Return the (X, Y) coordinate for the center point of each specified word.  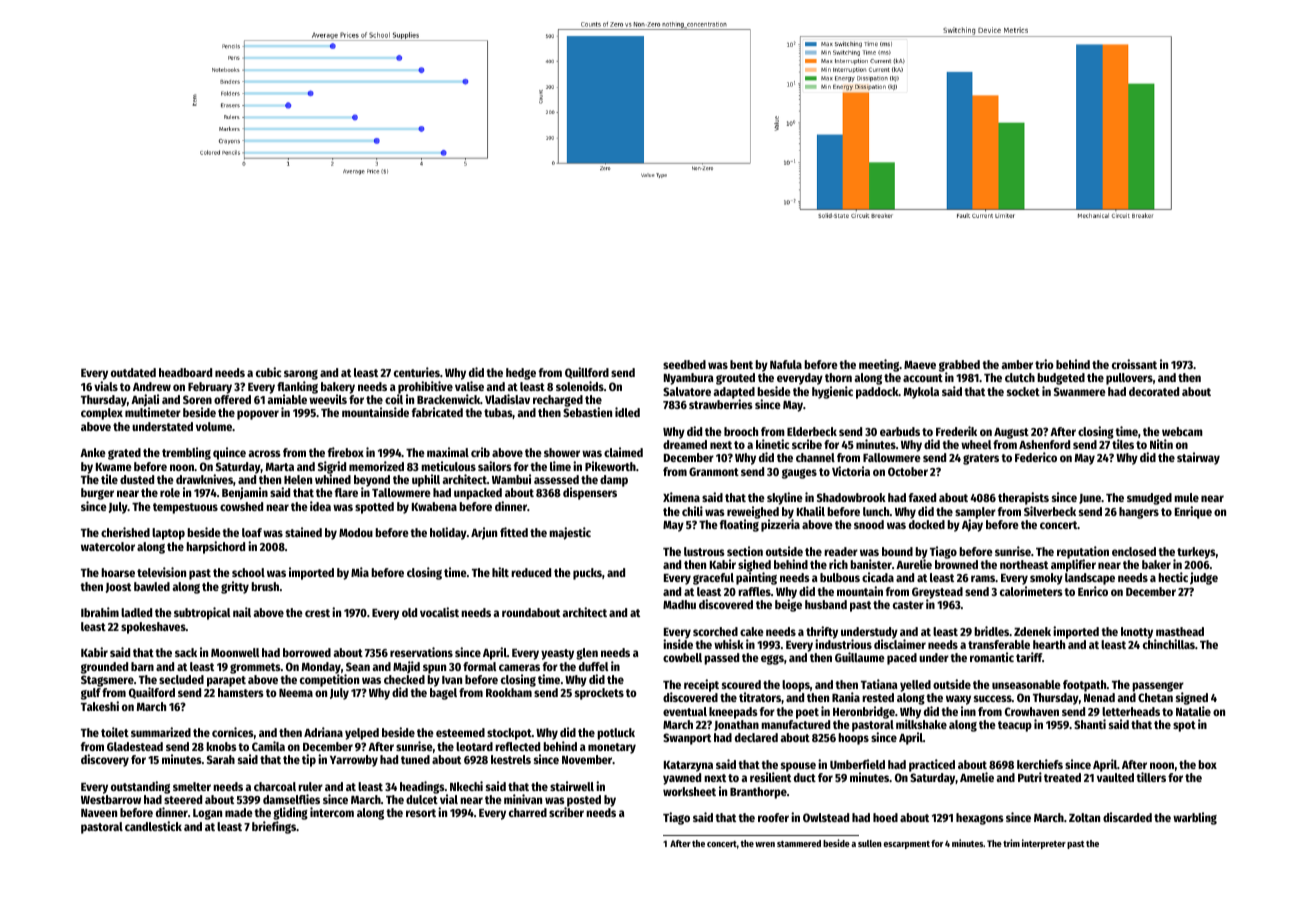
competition (329, 680)
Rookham (509, 692)
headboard (185, 372)
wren (765, 844)
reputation (1083, 552)
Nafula (786, 364)
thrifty (822, 632)
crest (317, 613)
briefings (274, 827)
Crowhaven (1032, 711)
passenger (1158, 687)
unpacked (478, 494)
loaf (252, 532)
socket (1023, 391)
